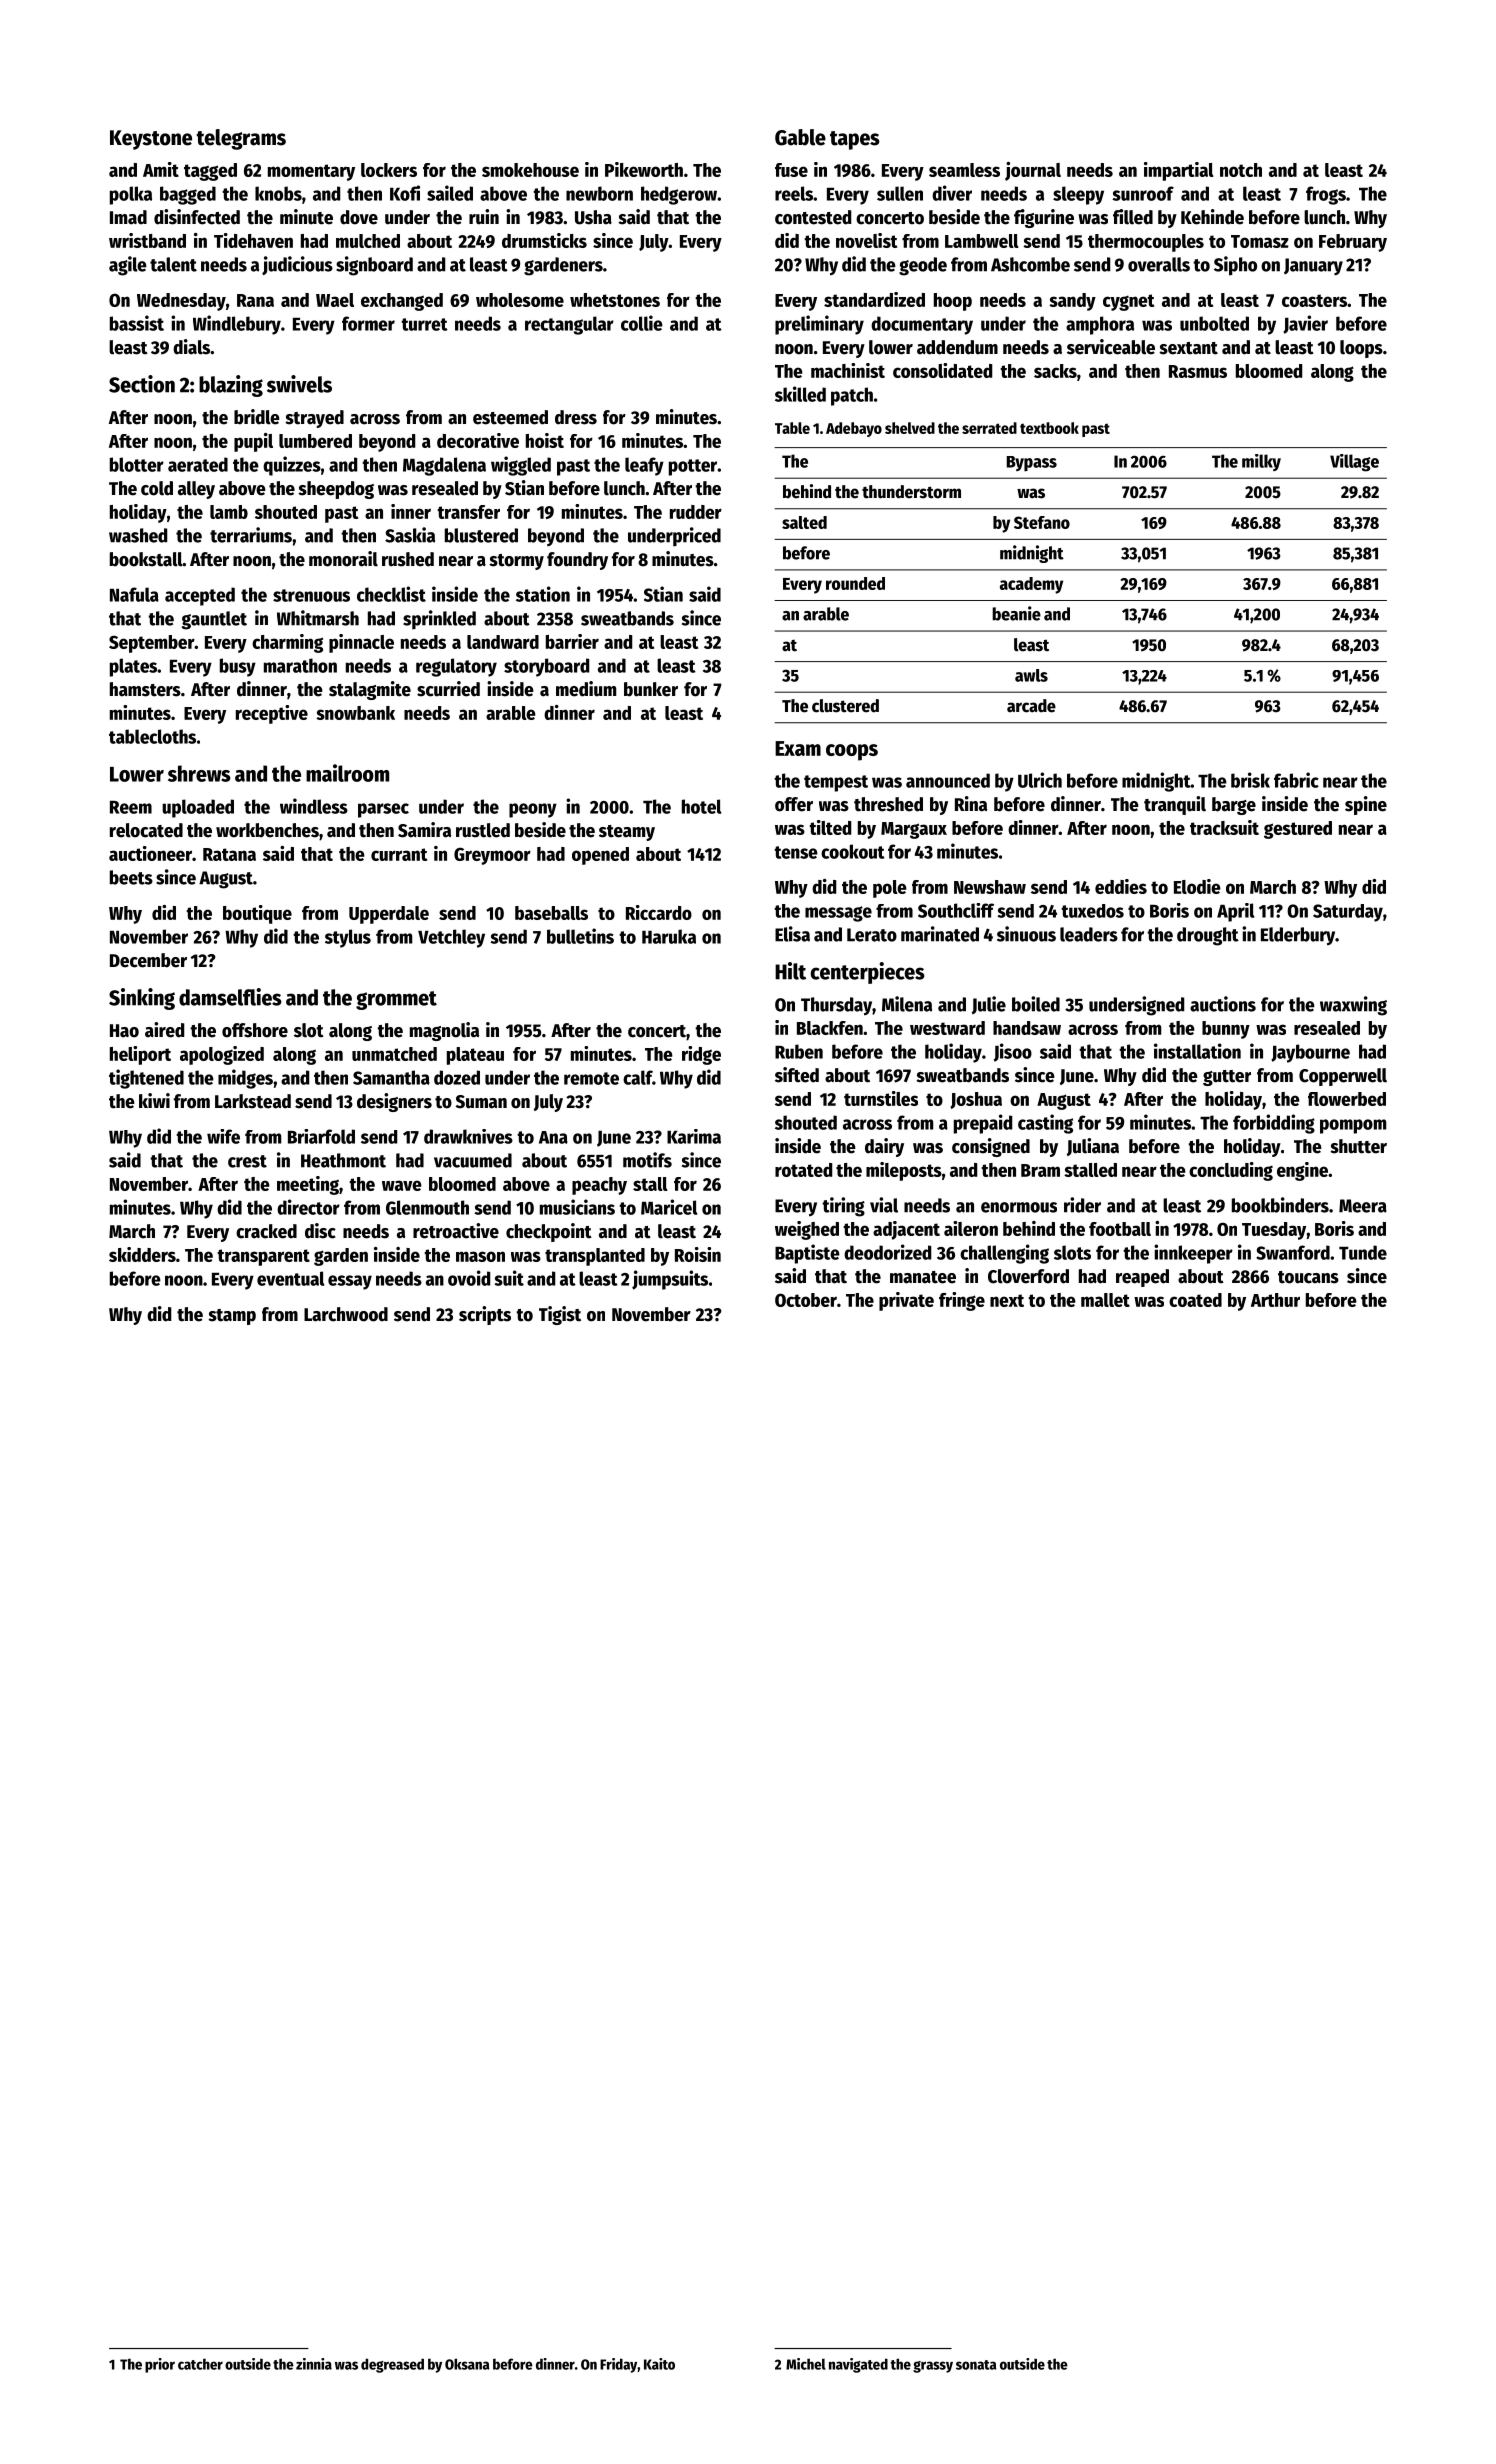  I want to click on washed, so click(138, 535).
